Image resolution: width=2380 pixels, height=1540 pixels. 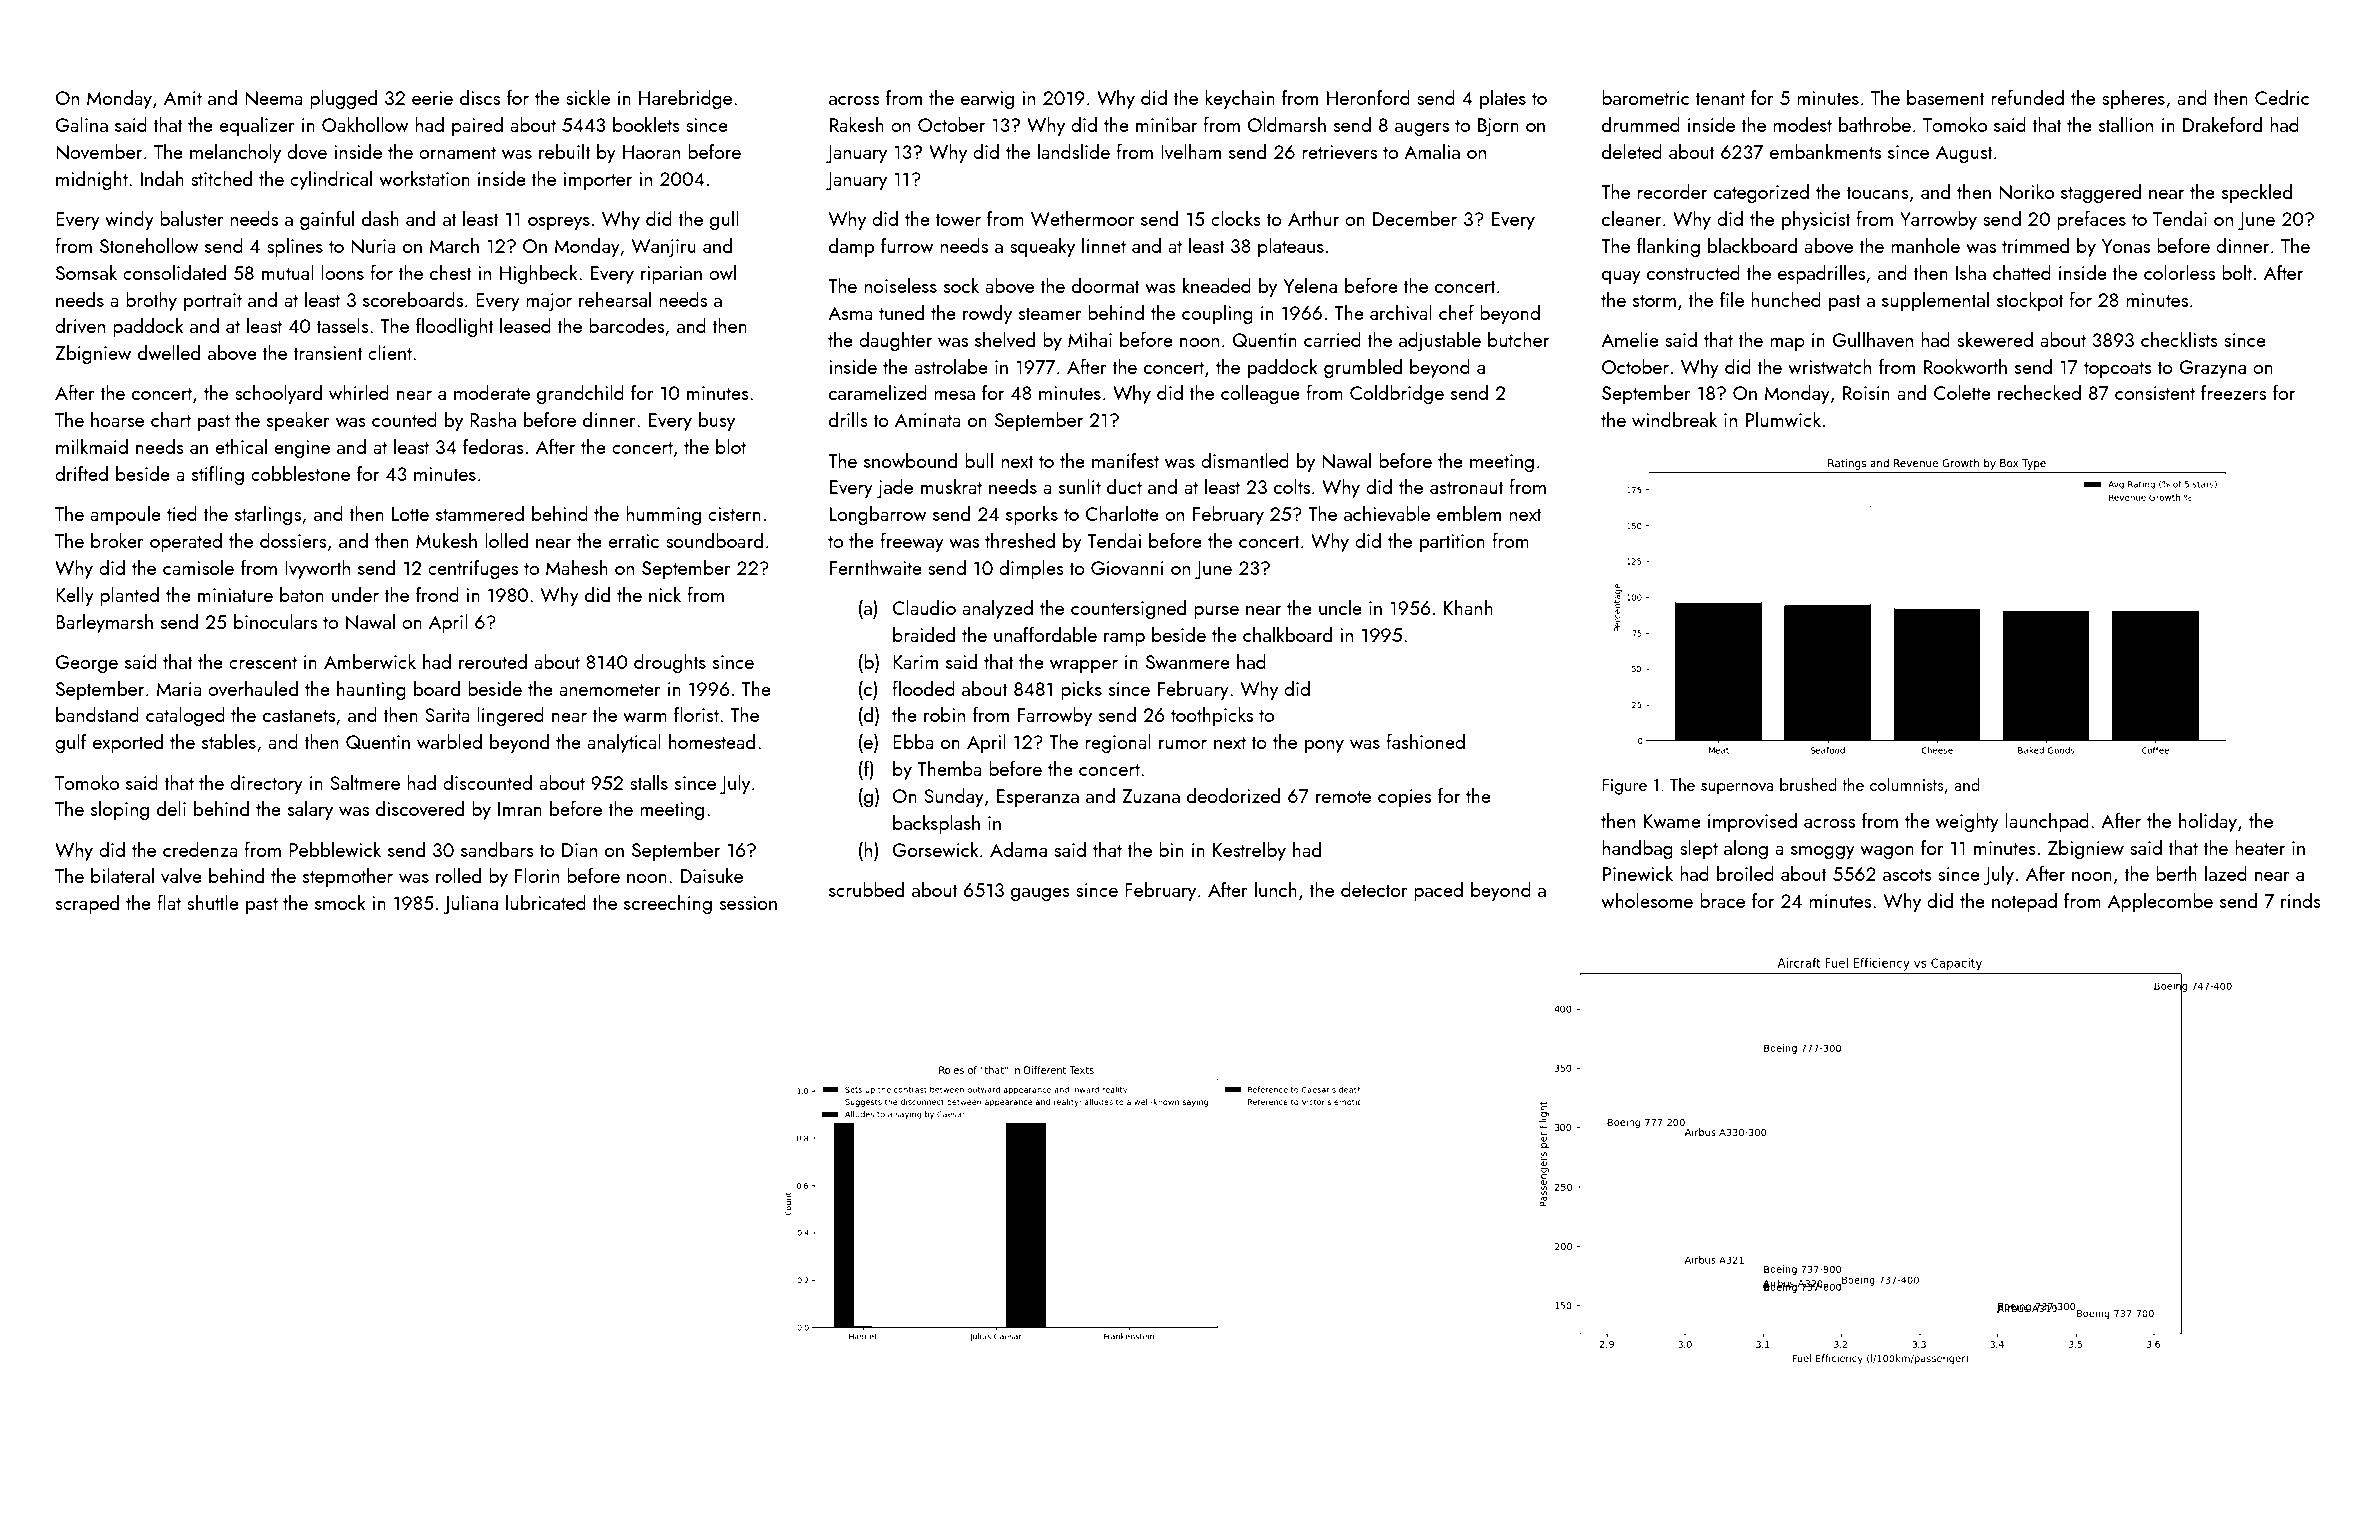 I want to click on keychain, so click(x=1240, y=99).
